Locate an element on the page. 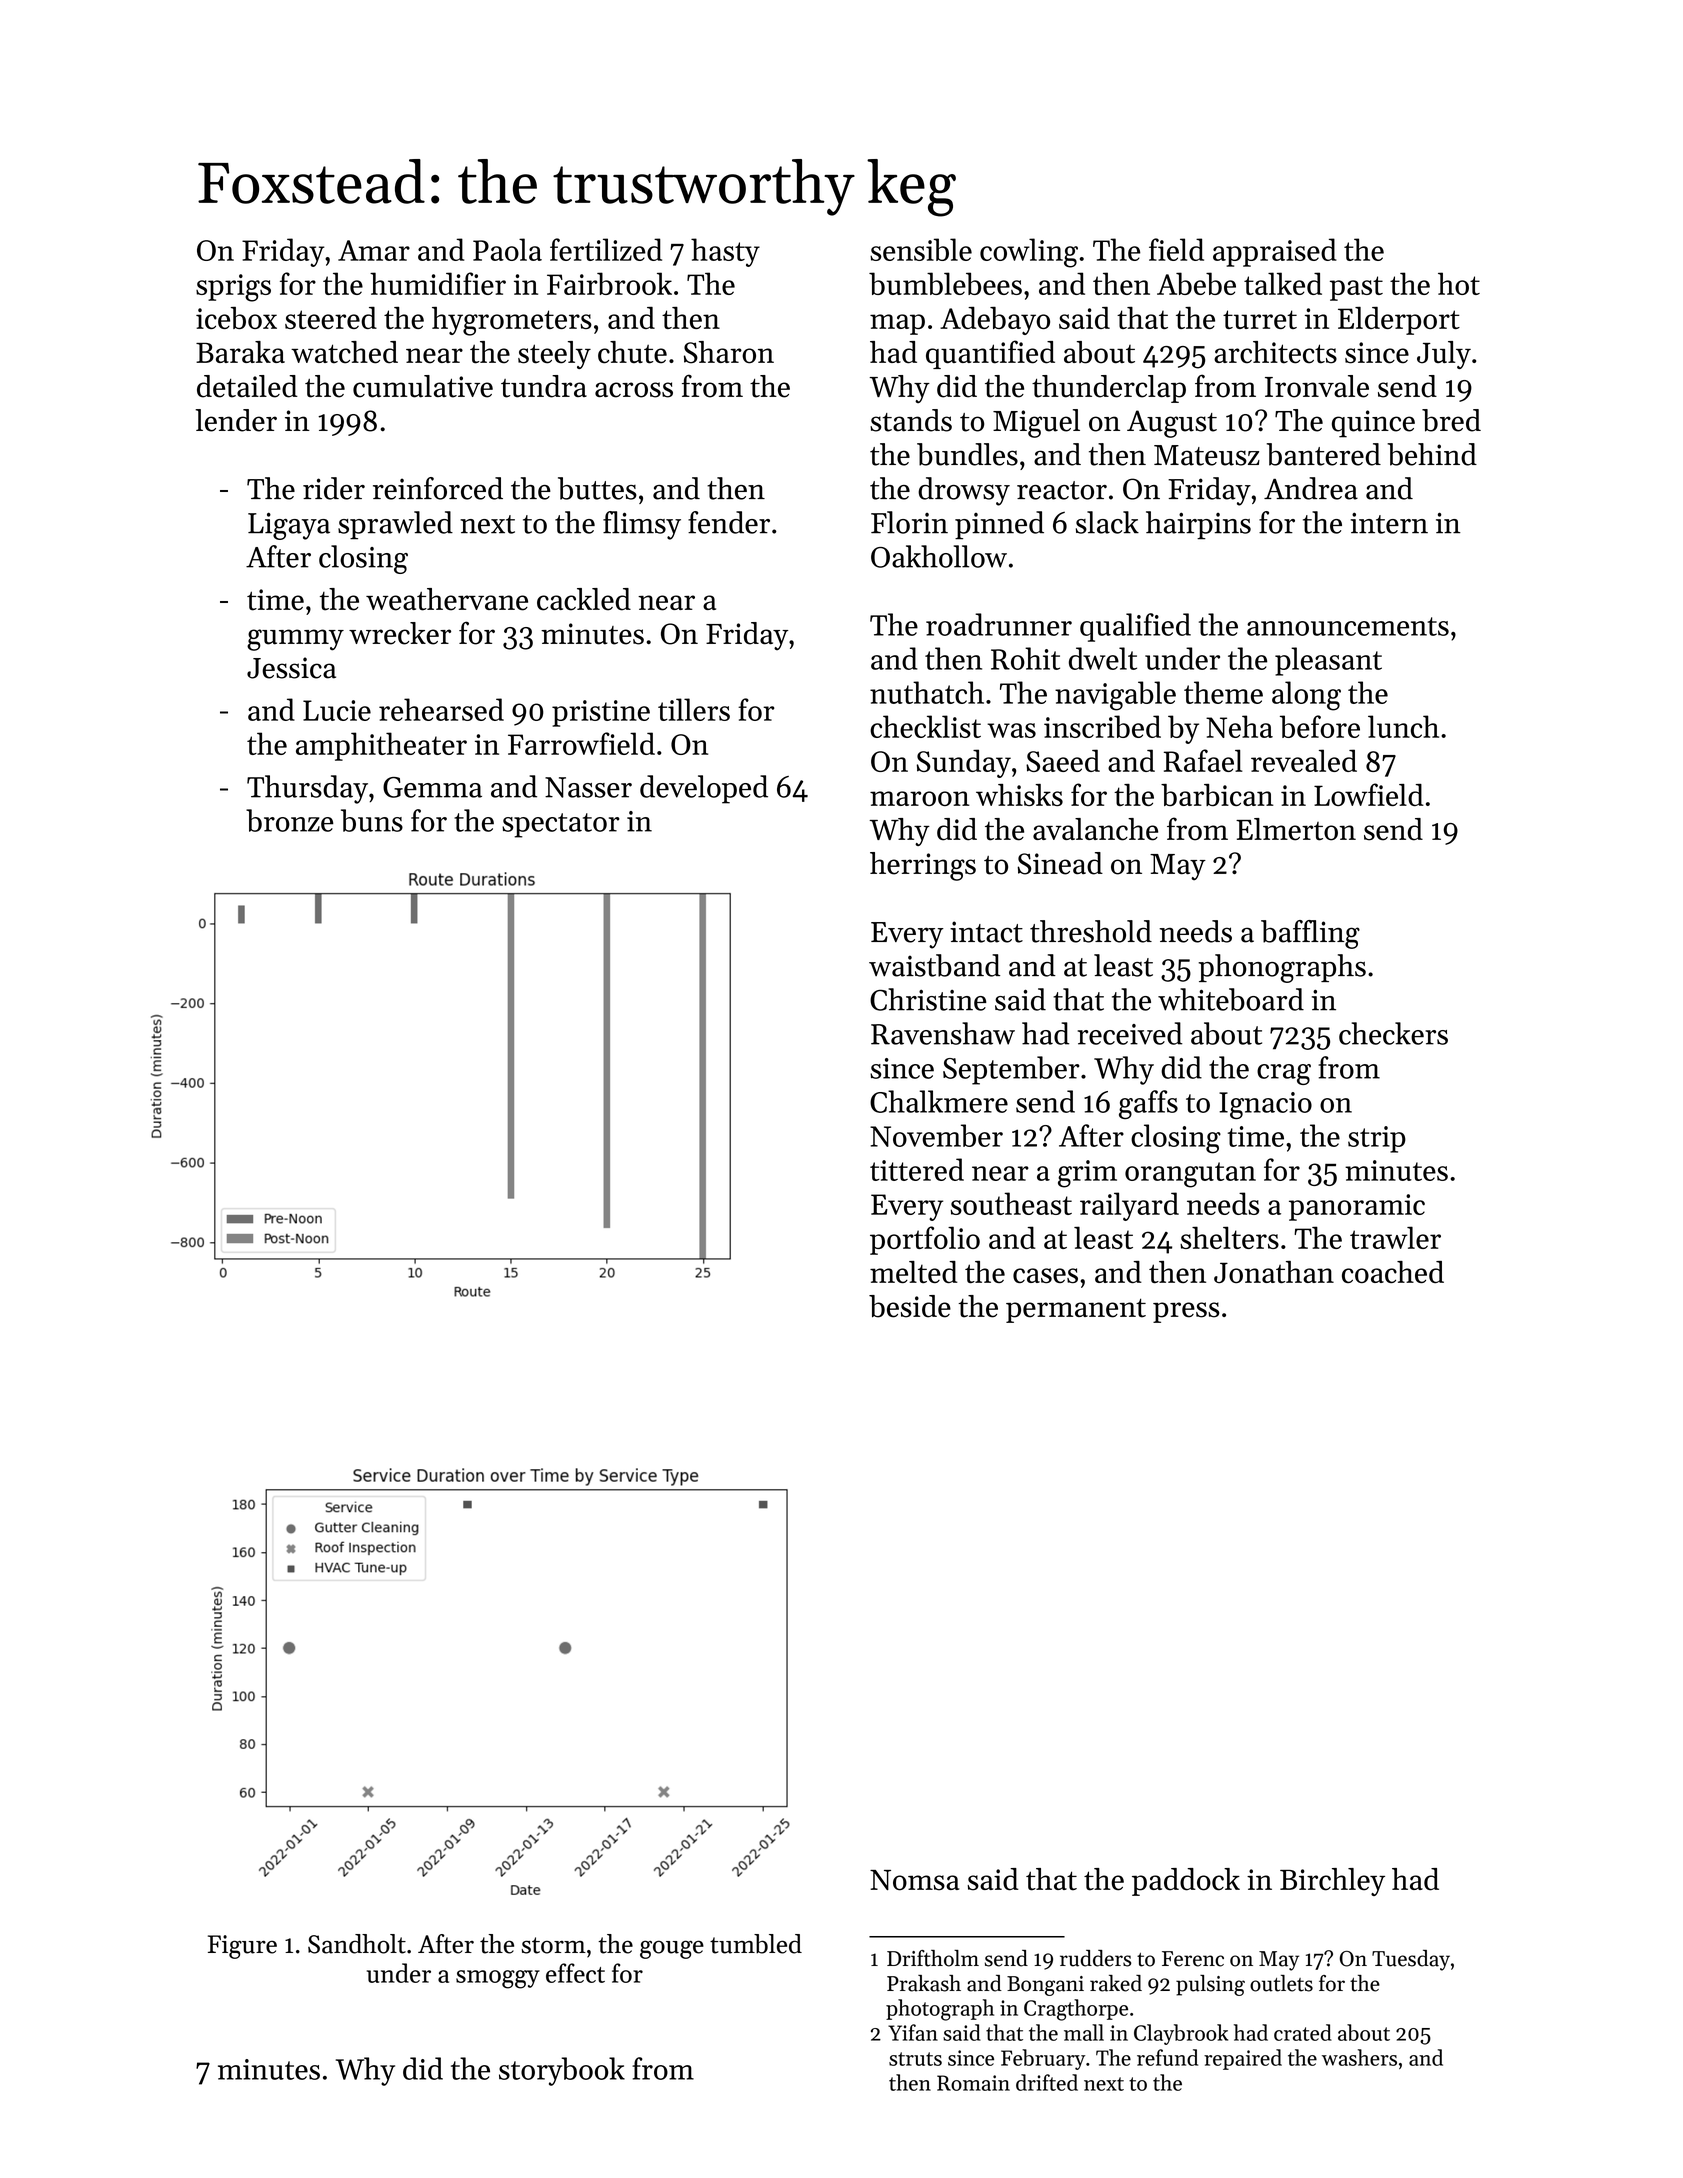  lunch is located at coordinates (1403, 726).
